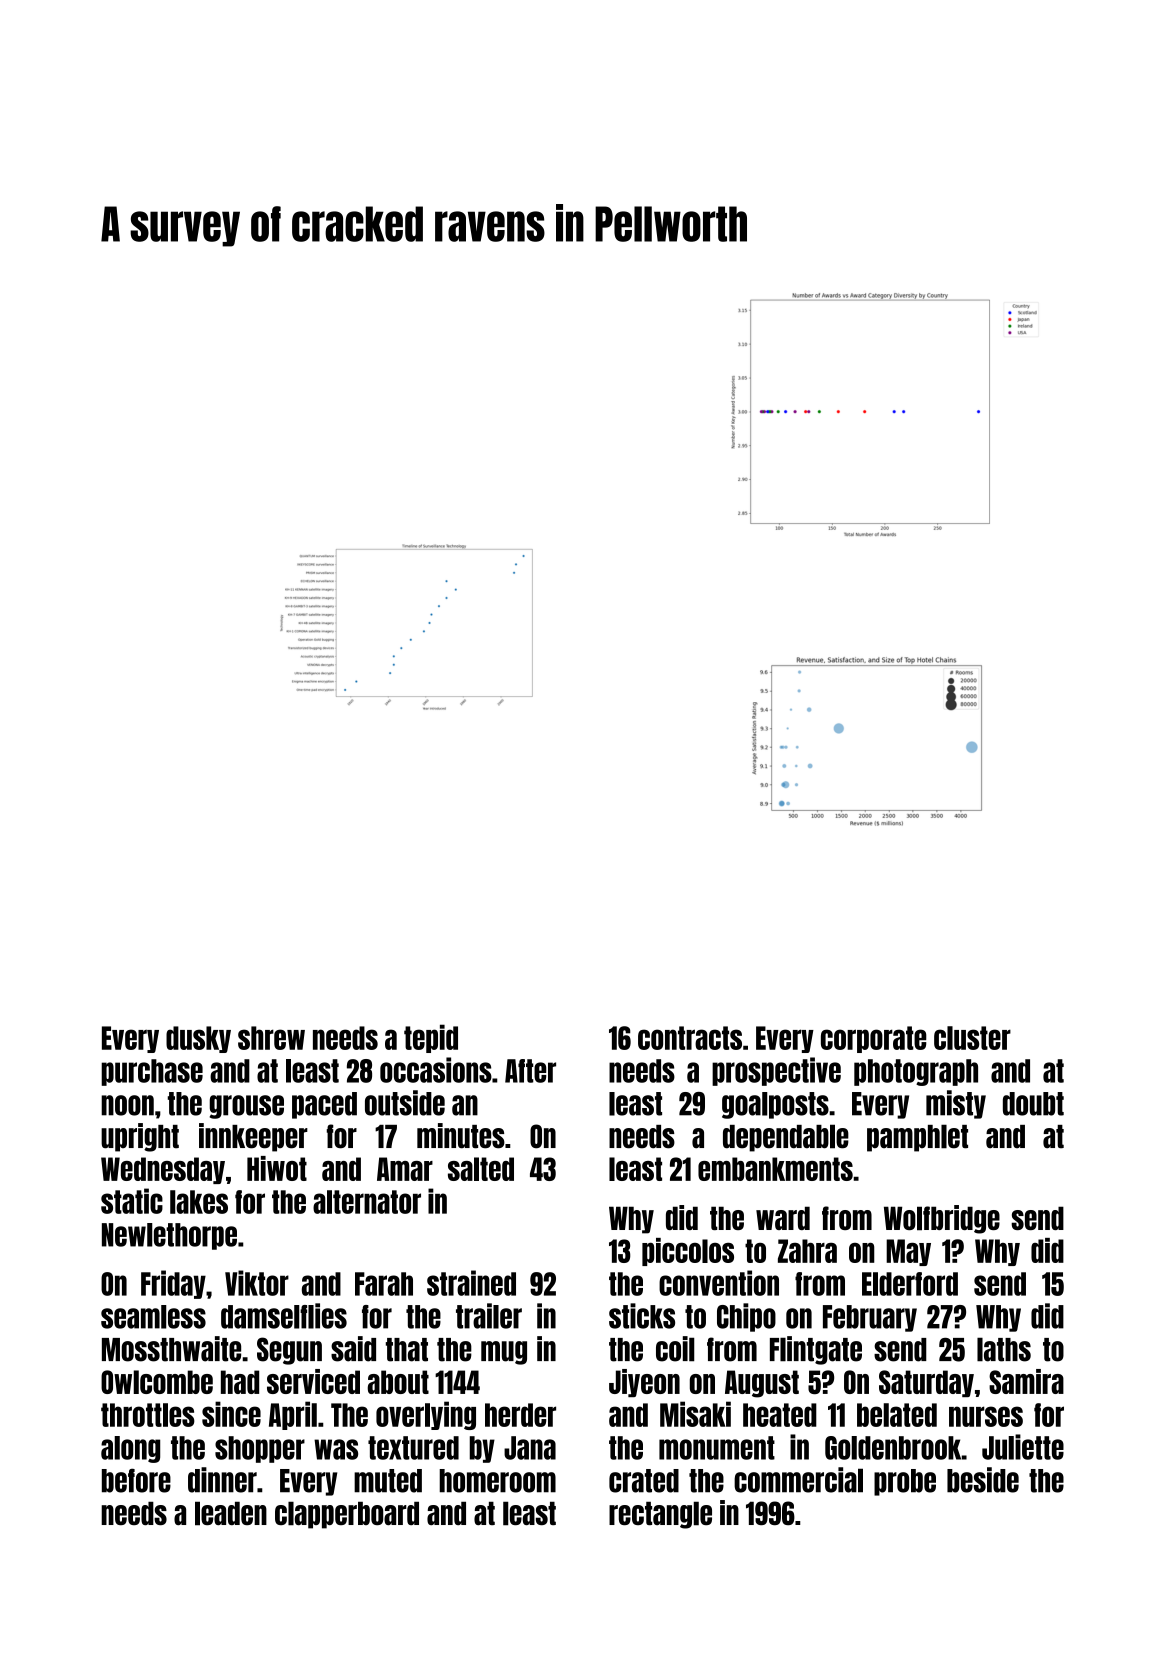  What do you see at coordinates (660, 1515) in the page?
I see `rectangle` at bounding box center [660, 1515].
